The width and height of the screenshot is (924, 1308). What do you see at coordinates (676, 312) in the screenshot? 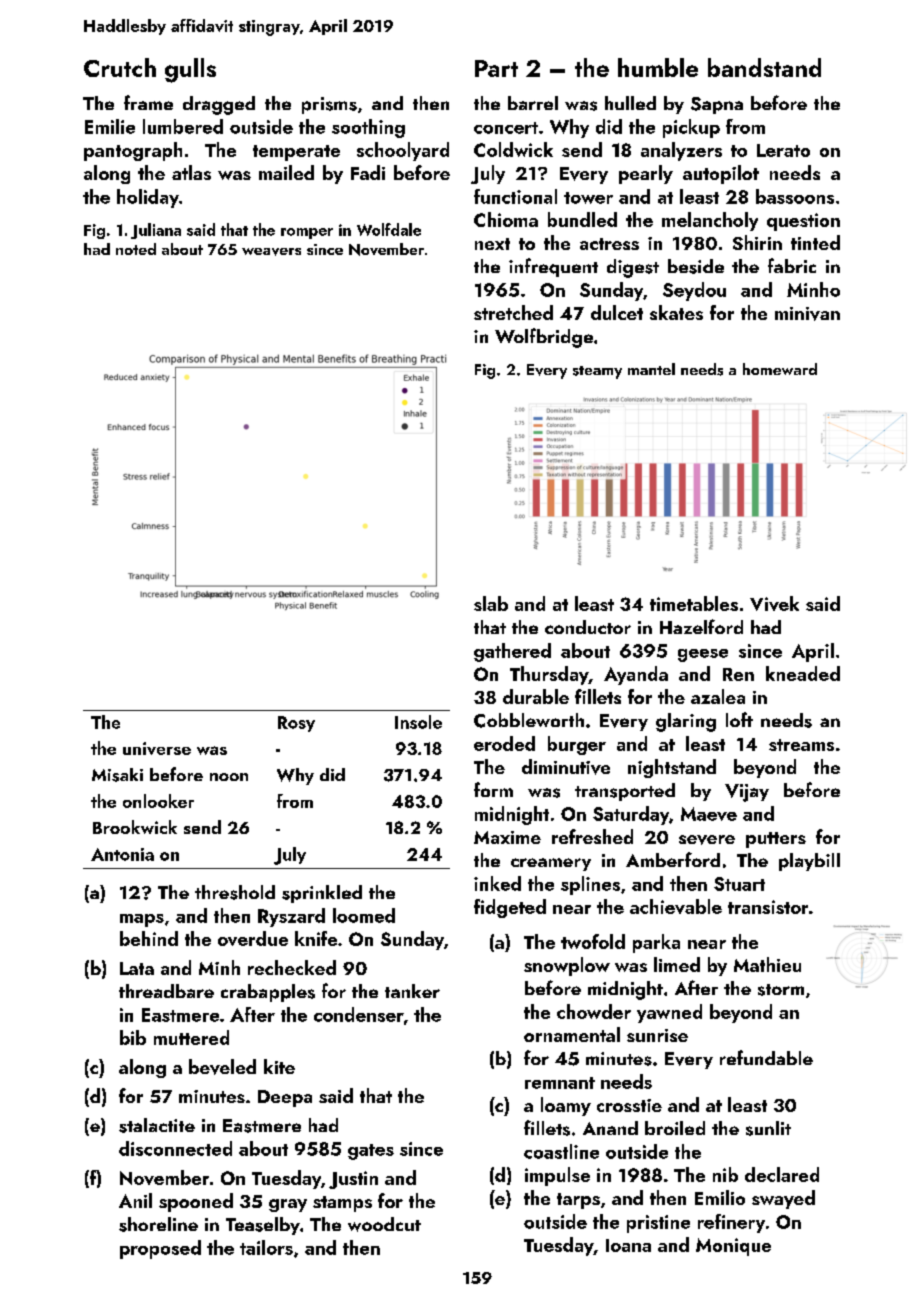
I see `skates` at bounding box center [676, 312].
